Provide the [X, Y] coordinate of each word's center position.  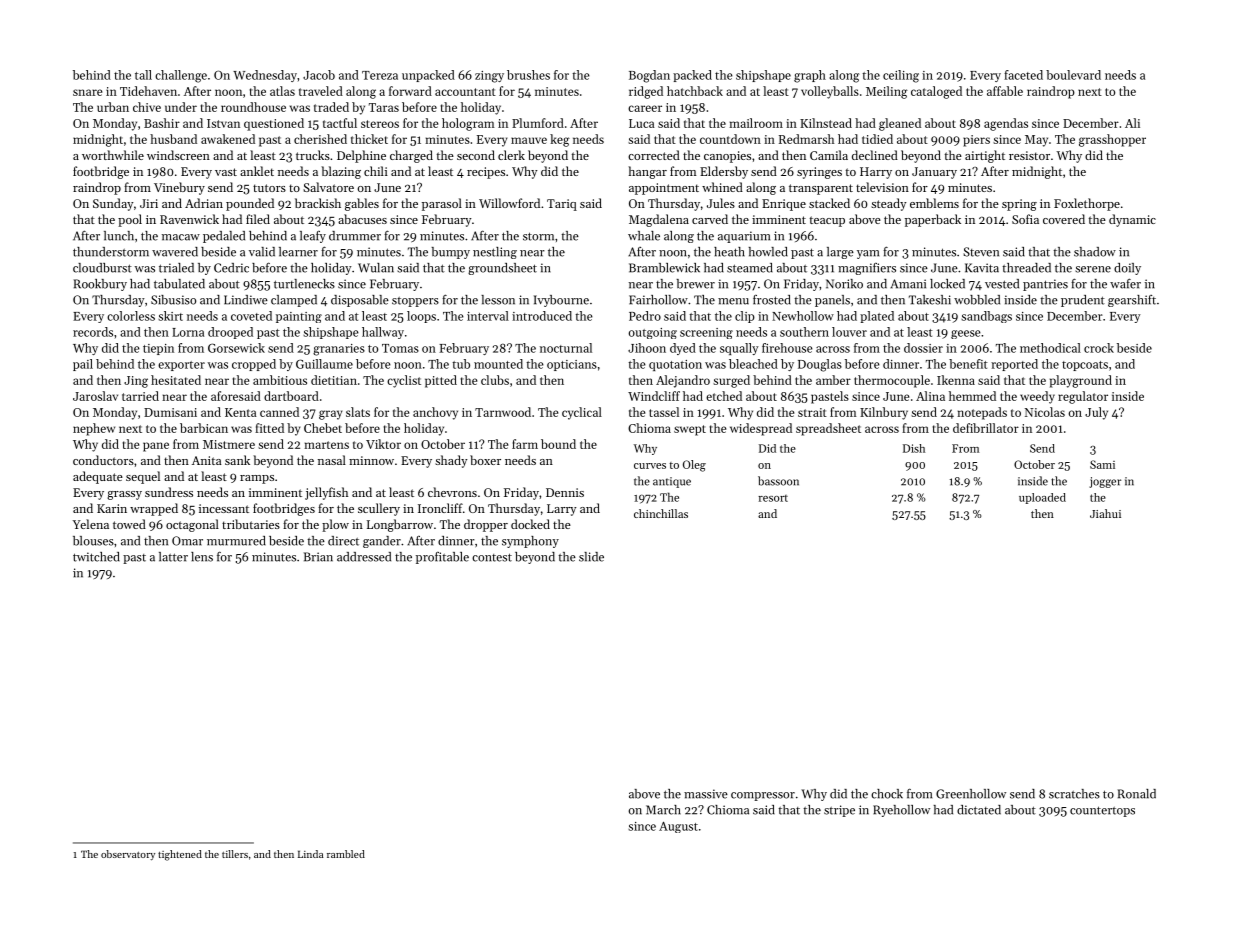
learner [298, 252]
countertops [1102, 811]
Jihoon [647, 348]
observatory [128, 855]
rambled [346, 854]
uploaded [1042, 498]
